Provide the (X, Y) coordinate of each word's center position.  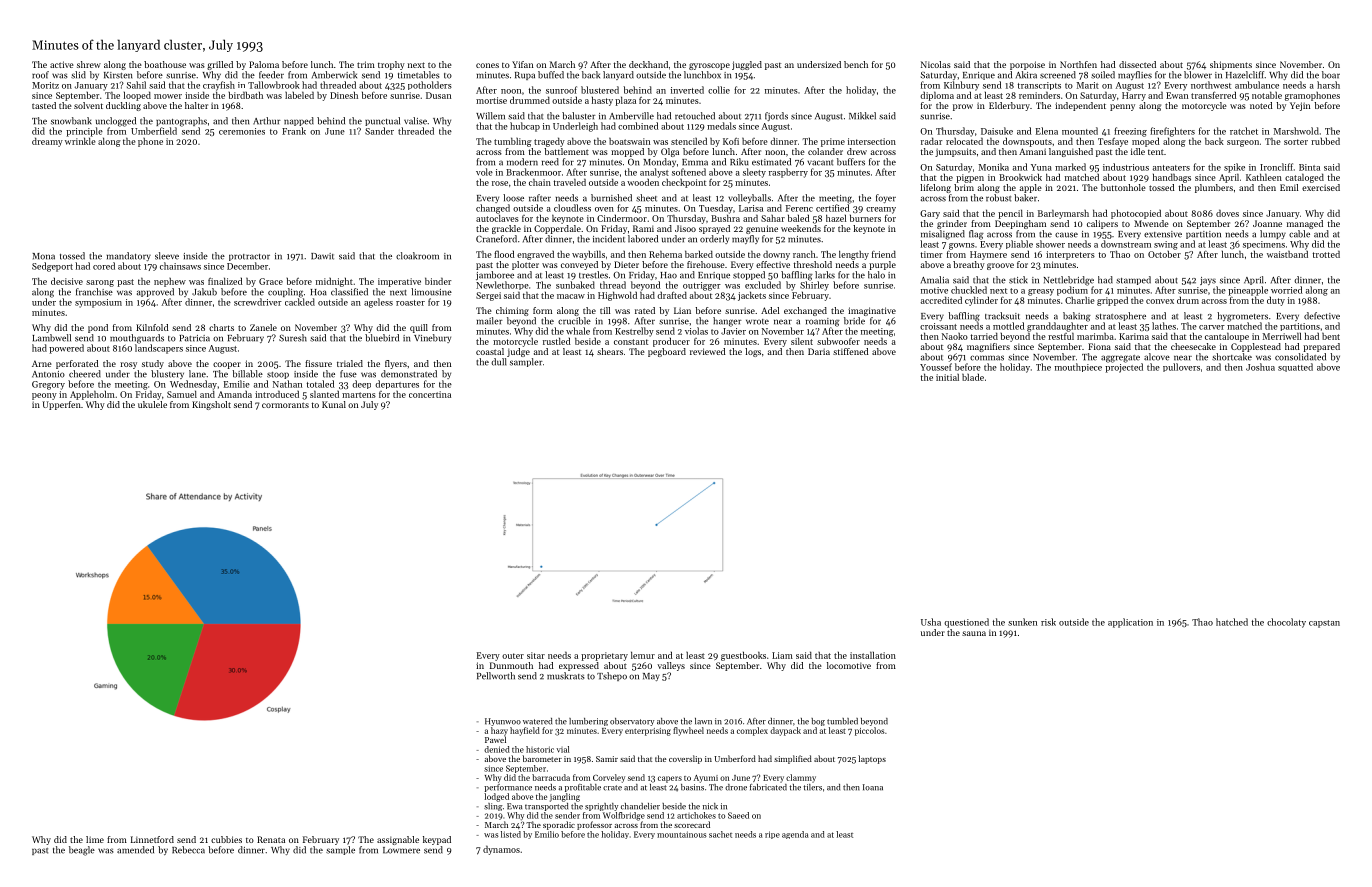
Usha (931, 622)
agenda (795, 835)
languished (1071, 152)
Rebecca (188, 850)
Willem (490, 116)
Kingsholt (211, 405)
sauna (974, 633)
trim (366, 64)
